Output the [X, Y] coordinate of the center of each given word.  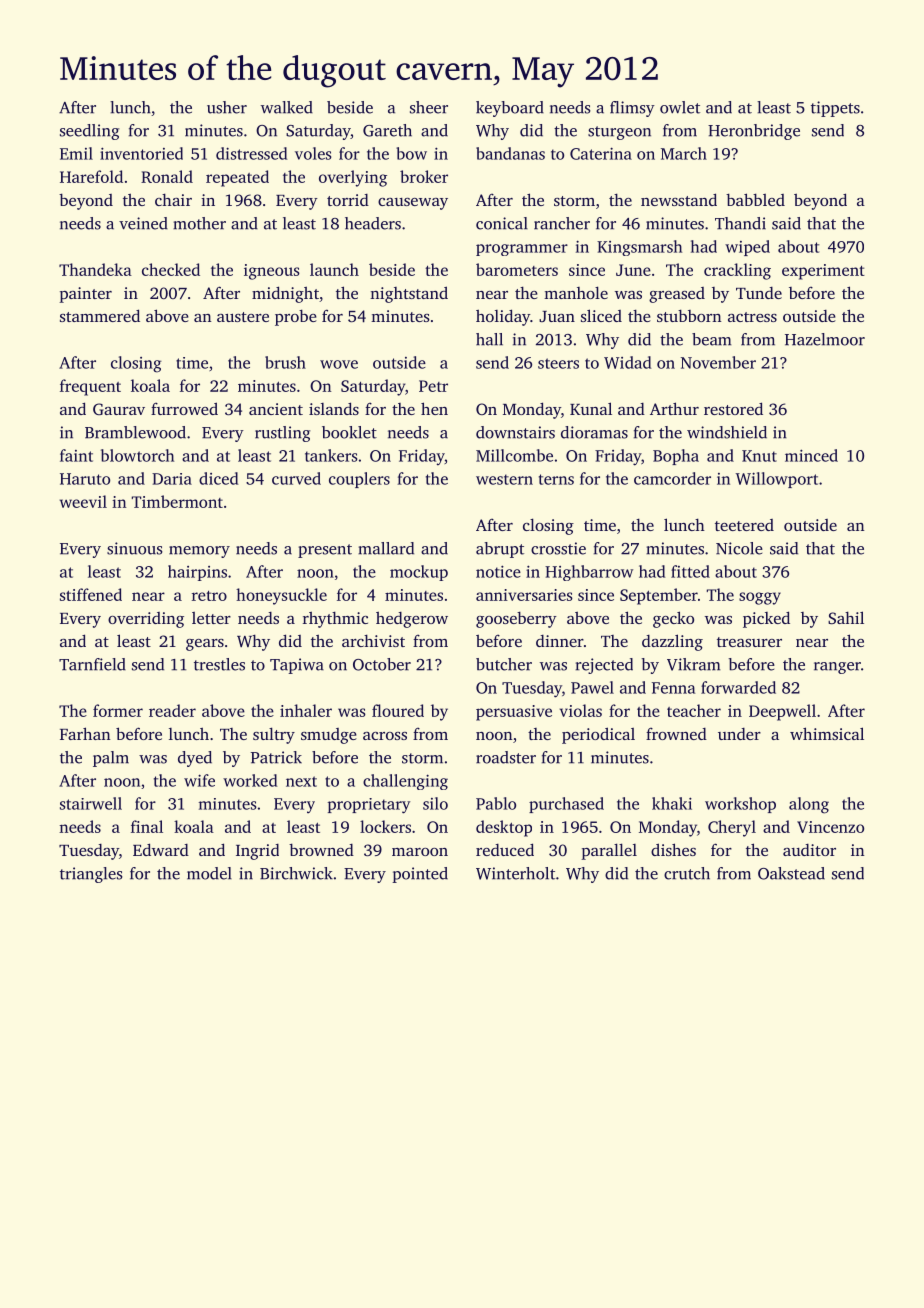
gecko [673, 619]
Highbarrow [589, 573]
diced [218, 478]
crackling [737, 271]
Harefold [91, 176]
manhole [576, 292]
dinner [560, 641]
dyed [195, 759]
